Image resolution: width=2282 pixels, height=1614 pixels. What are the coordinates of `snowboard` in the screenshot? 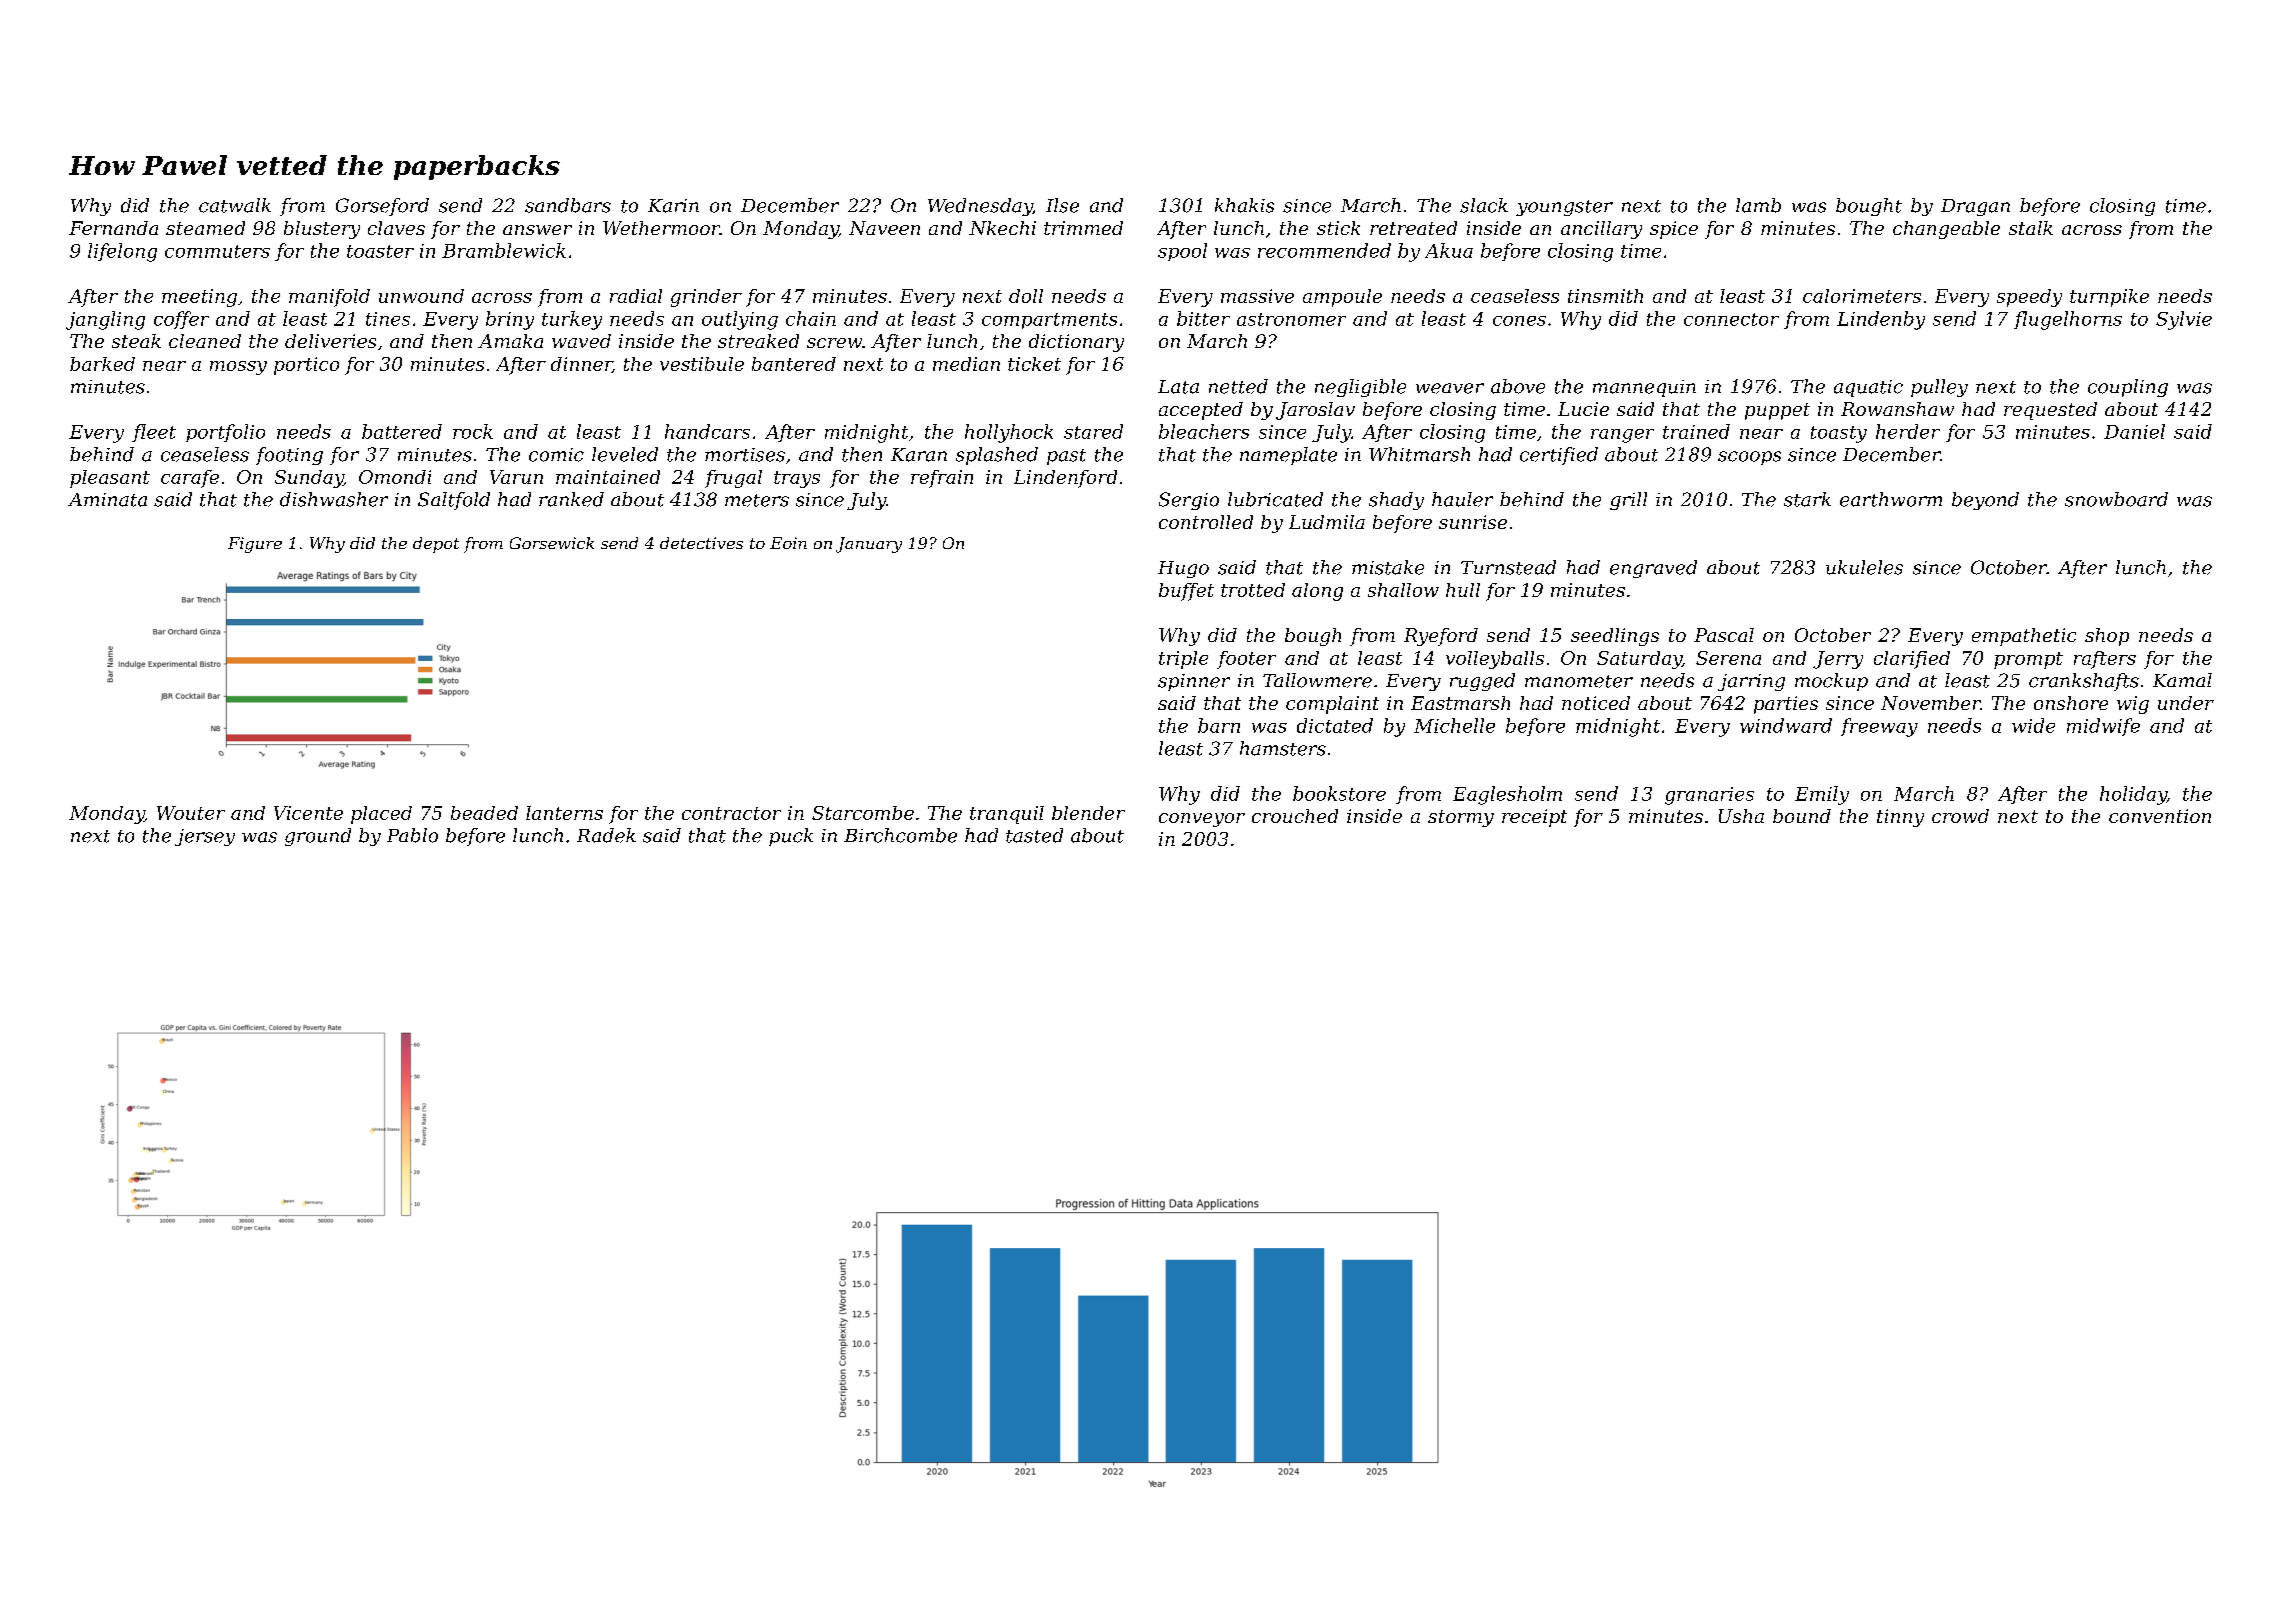 It's located at (2116, 499).
